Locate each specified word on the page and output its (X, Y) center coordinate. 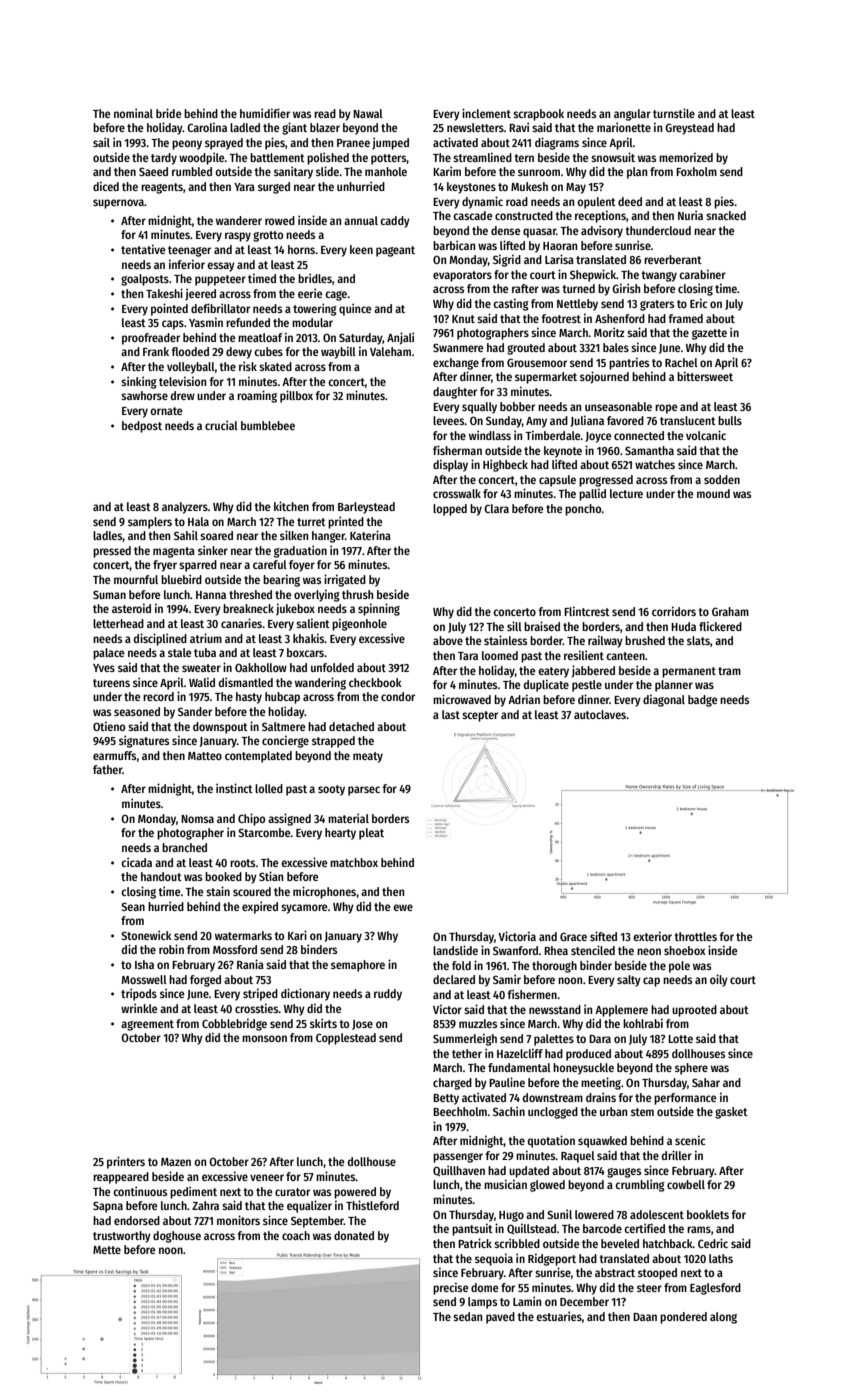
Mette (107, 1250)
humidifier (265, 113)
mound (713, 493)
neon (649, 951)
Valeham (390, 351)
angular (632, 115)
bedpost (142, 427)
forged (205, 981)
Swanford (515, 950)
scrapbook (538, 115)
